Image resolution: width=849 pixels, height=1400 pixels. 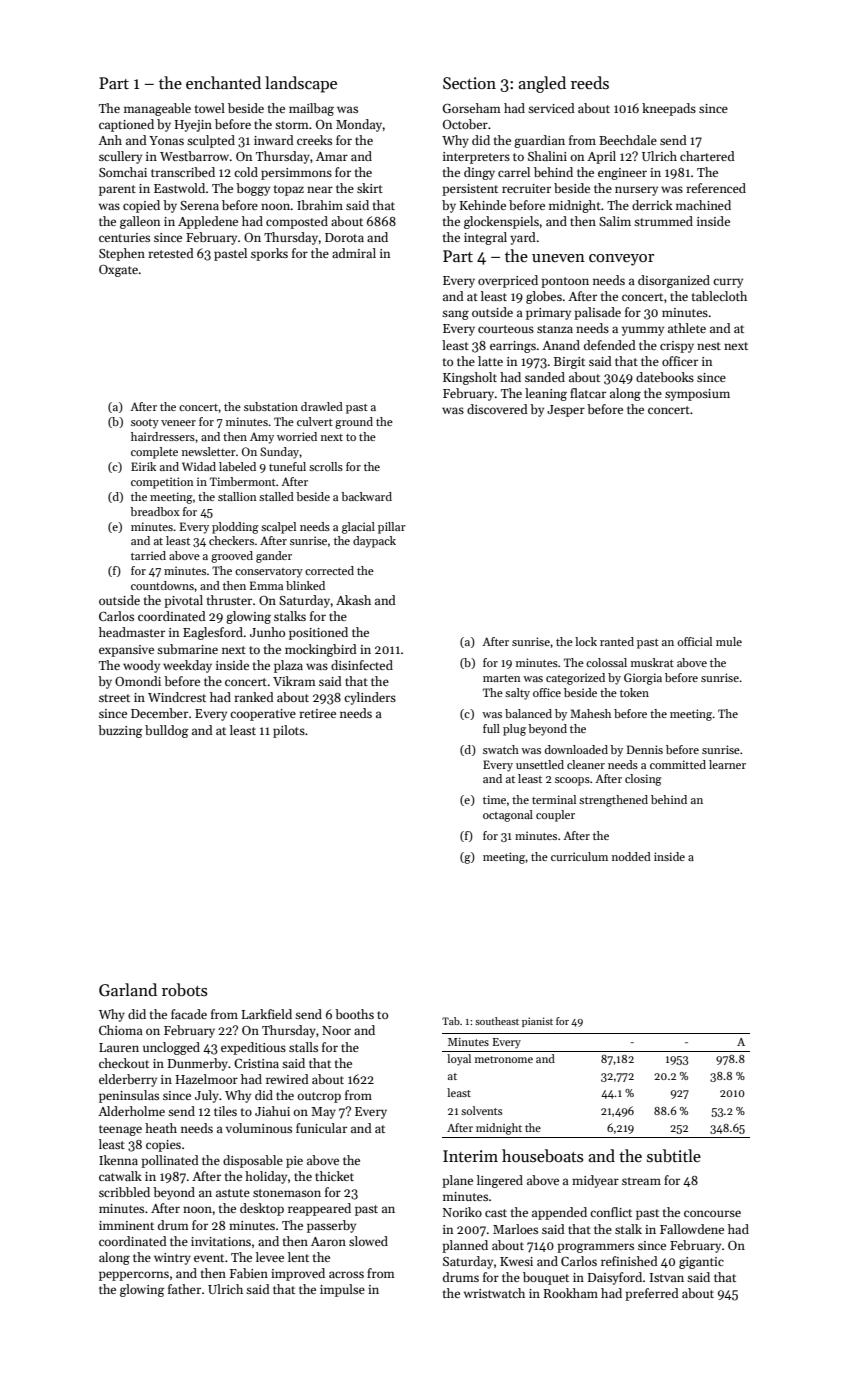 I want to click on learner, so click(x=727, y=764).
